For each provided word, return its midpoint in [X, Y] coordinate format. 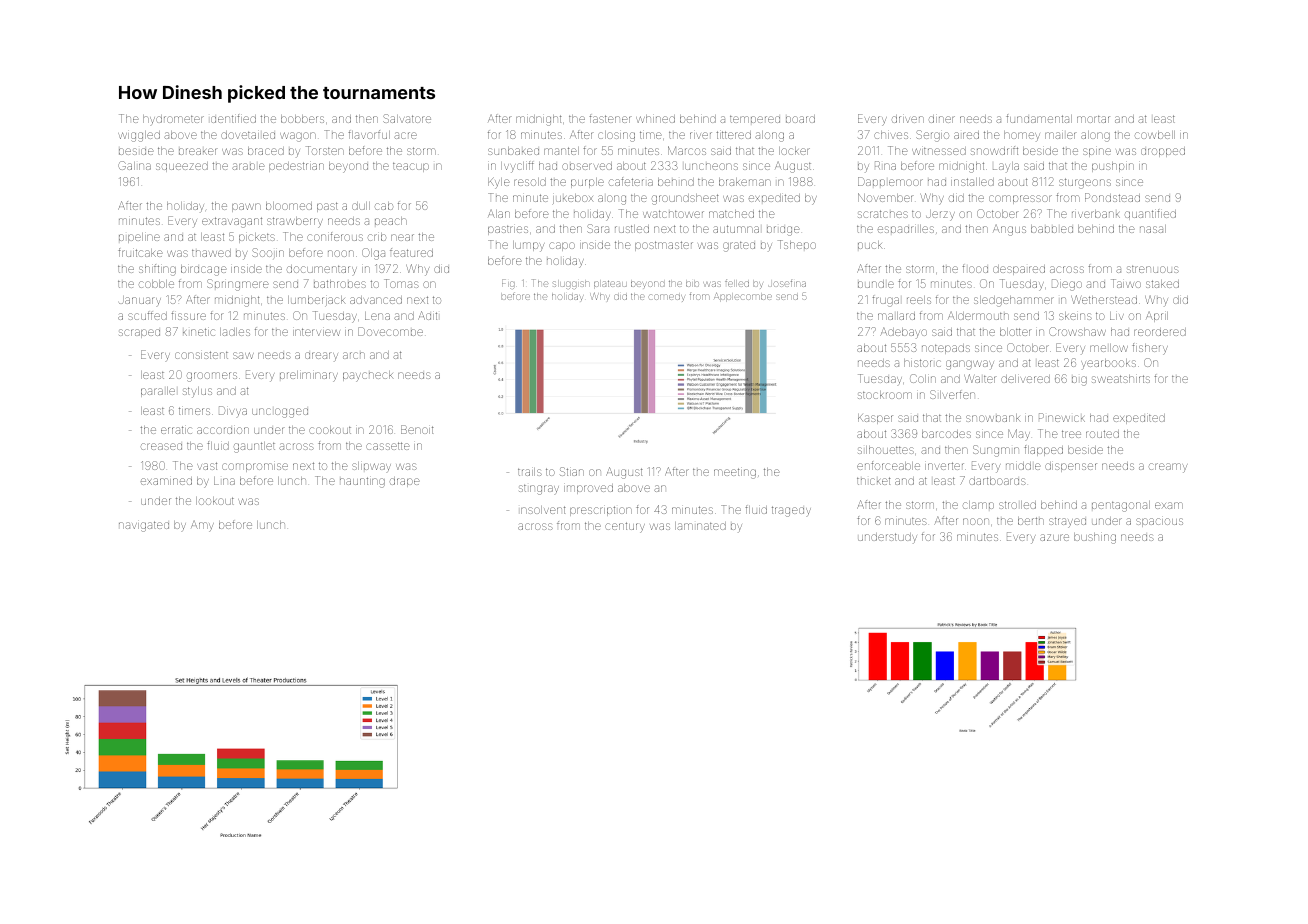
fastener [609, 119]
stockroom [885, 395]
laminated [700, 526]
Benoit [417, 429]
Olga [373, 254]
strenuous [1153, 269]
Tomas [401, 283]
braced [266, 151]
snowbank [993, 418]
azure [1054, 537]
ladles [235, 332]
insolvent [543, 510]
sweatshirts [1121, 379]
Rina [885, 165]
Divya [233, 411]
